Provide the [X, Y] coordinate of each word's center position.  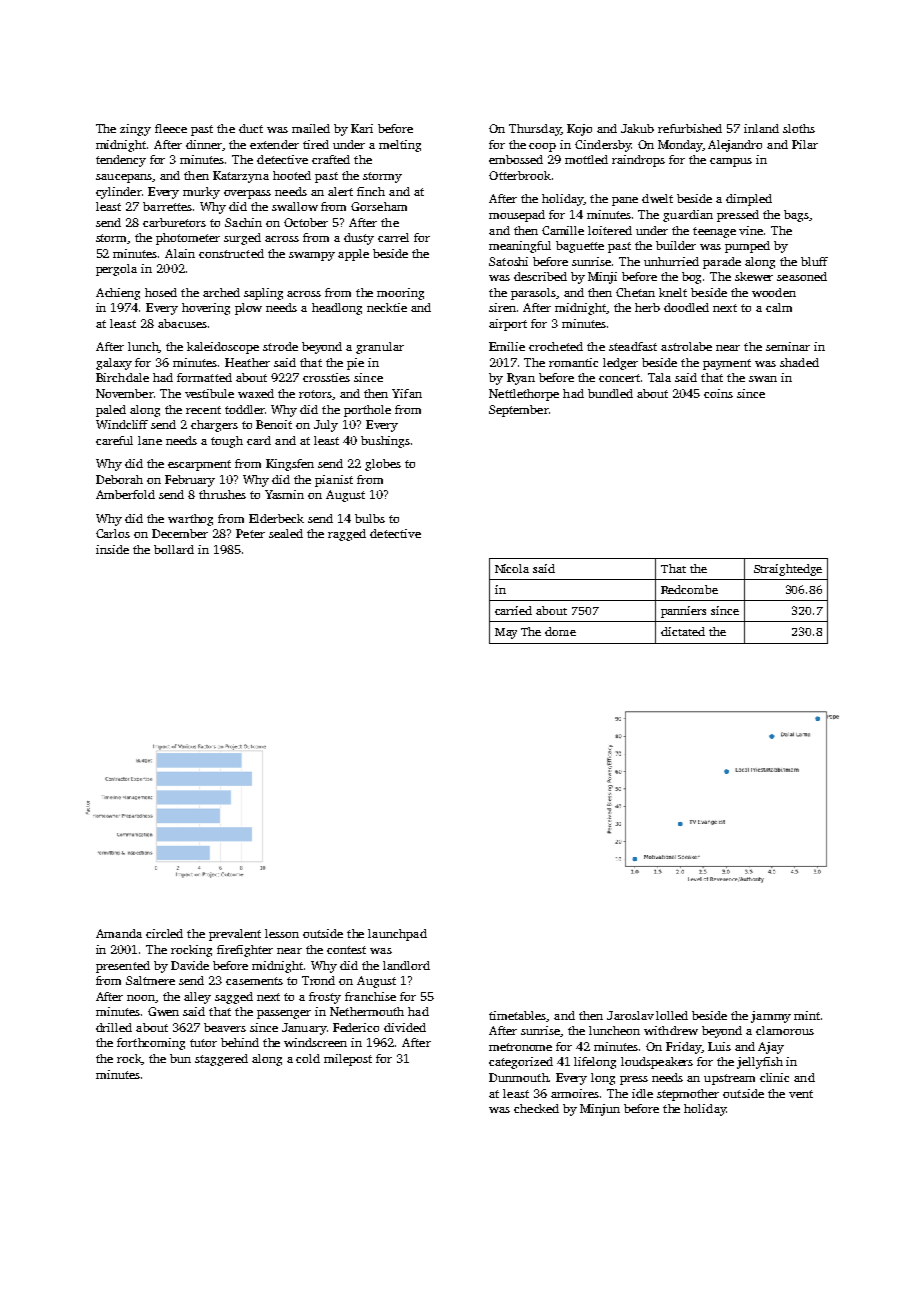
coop [542, 147]
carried [513, 610]
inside [112, 549]
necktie [387, 307]
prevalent [235, 935]
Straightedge [788, 570]
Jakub [637, 128]
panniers [683, 612]
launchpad [397, 935]
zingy [135, 130]
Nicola [512, 568]
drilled [114, 1027]
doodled [686, 307]
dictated [683, 631]
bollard [174, 549]
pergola [116, 270]
